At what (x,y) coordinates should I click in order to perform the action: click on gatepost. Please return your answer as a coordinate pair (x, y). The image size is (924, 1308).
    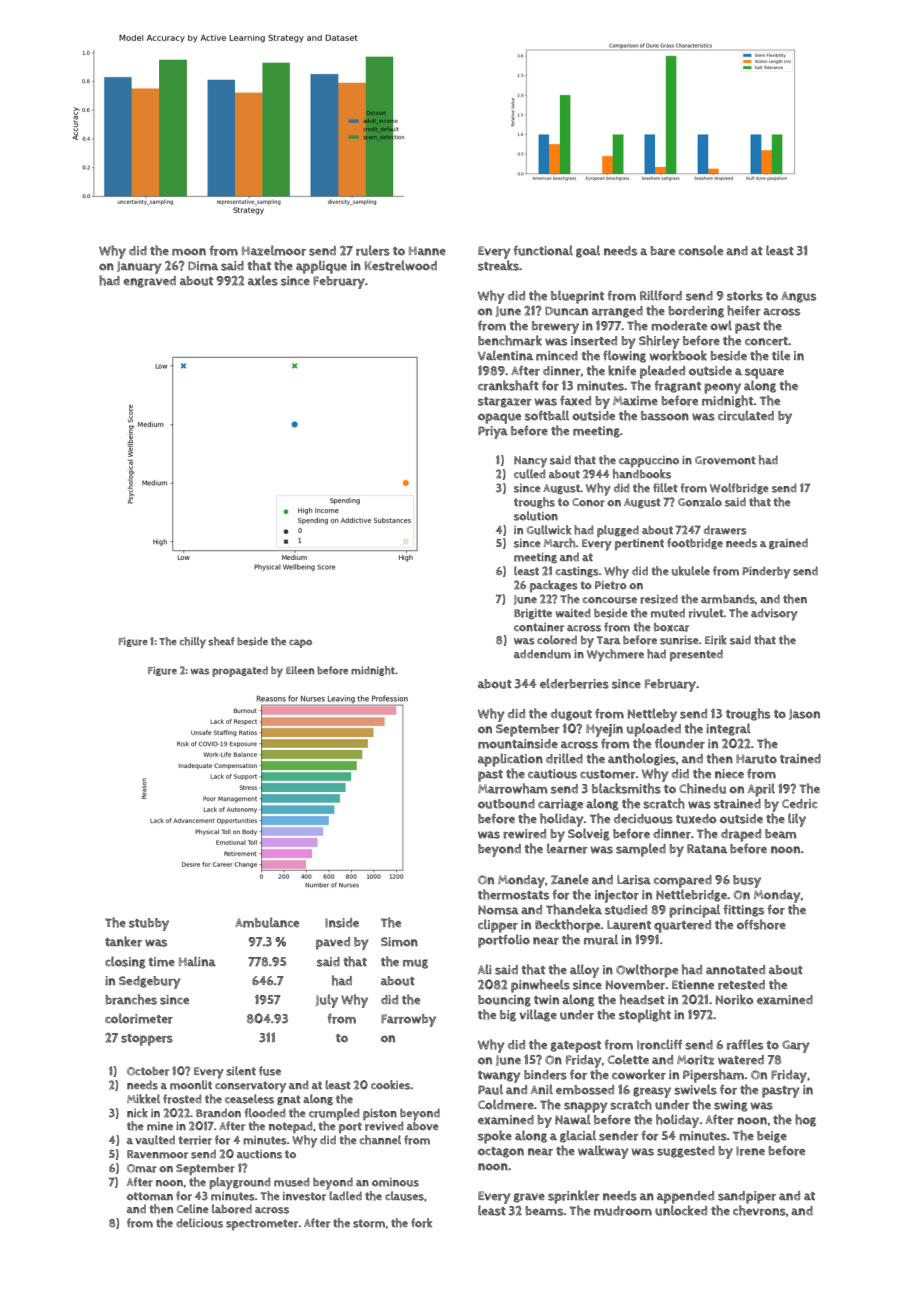
    Looking at the image, I should click on (576, 1047).
